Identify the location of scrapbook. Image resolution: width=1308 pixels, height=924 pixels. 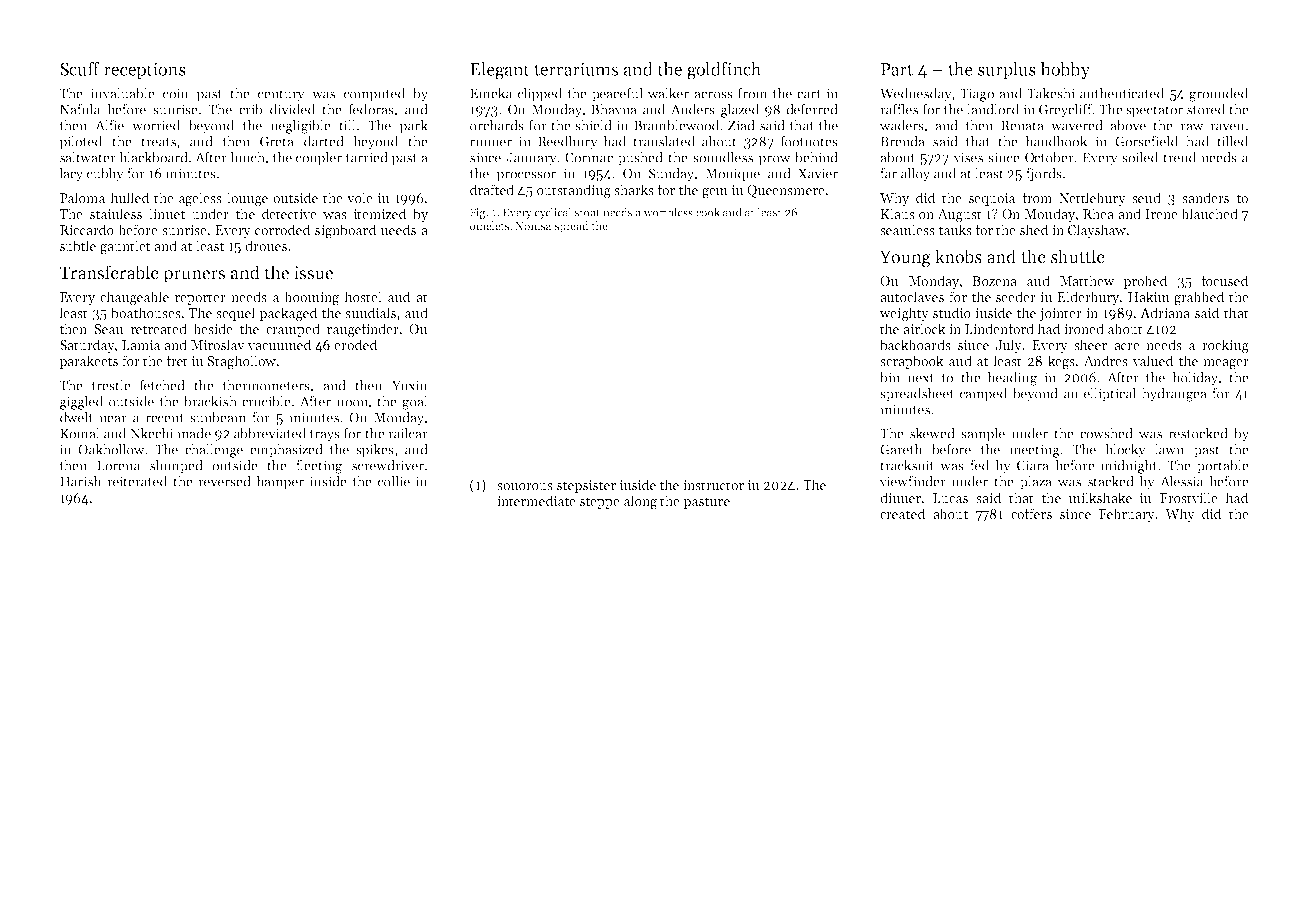
(912, 362).
